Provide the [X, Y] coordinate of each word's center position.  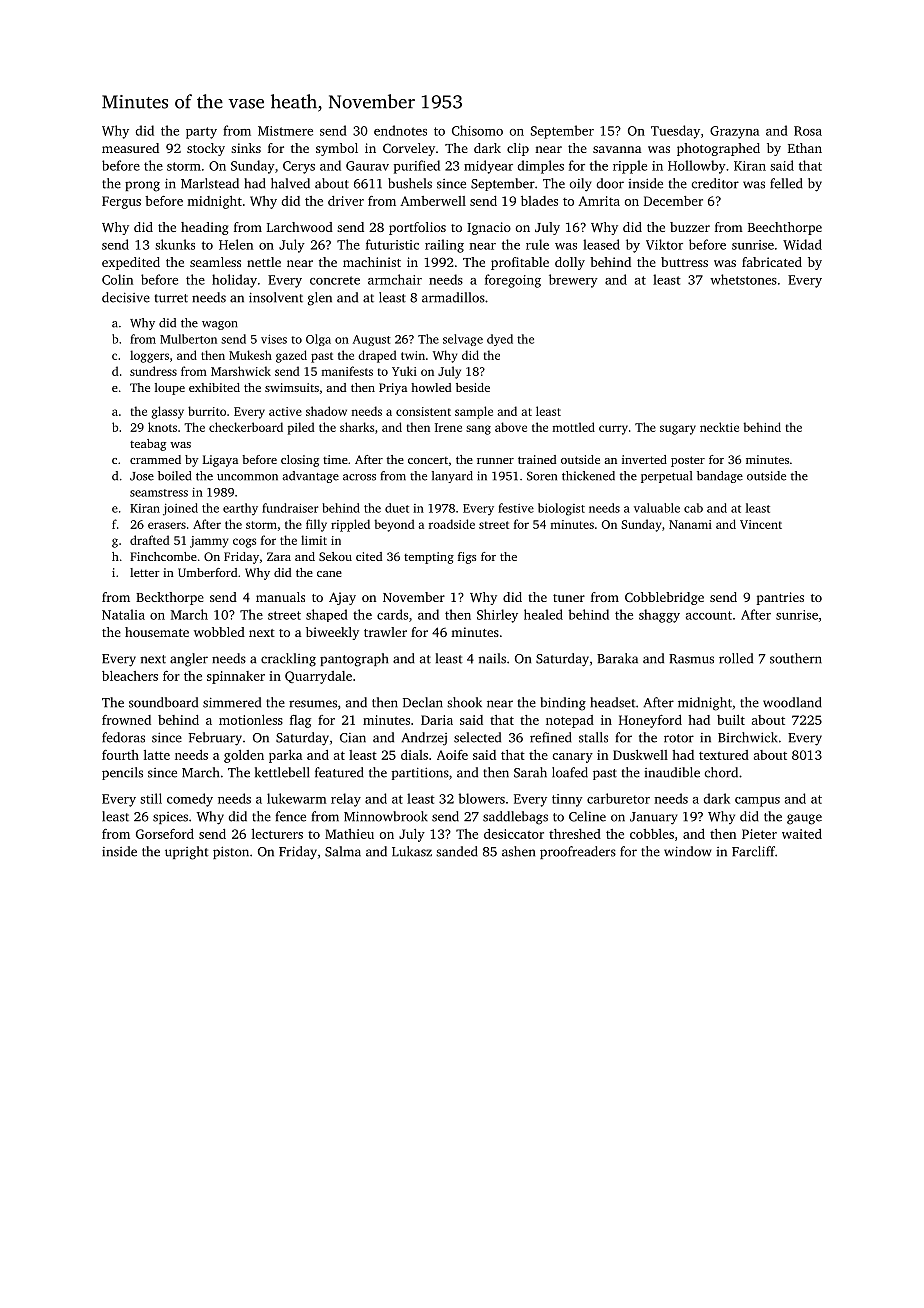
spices [170, 818]
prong [142, 186]
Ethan [805, 148]
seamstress [159, 493]
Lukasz [412, 851]
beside [473, 387]
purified [417, 167]
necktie [719, 427]
